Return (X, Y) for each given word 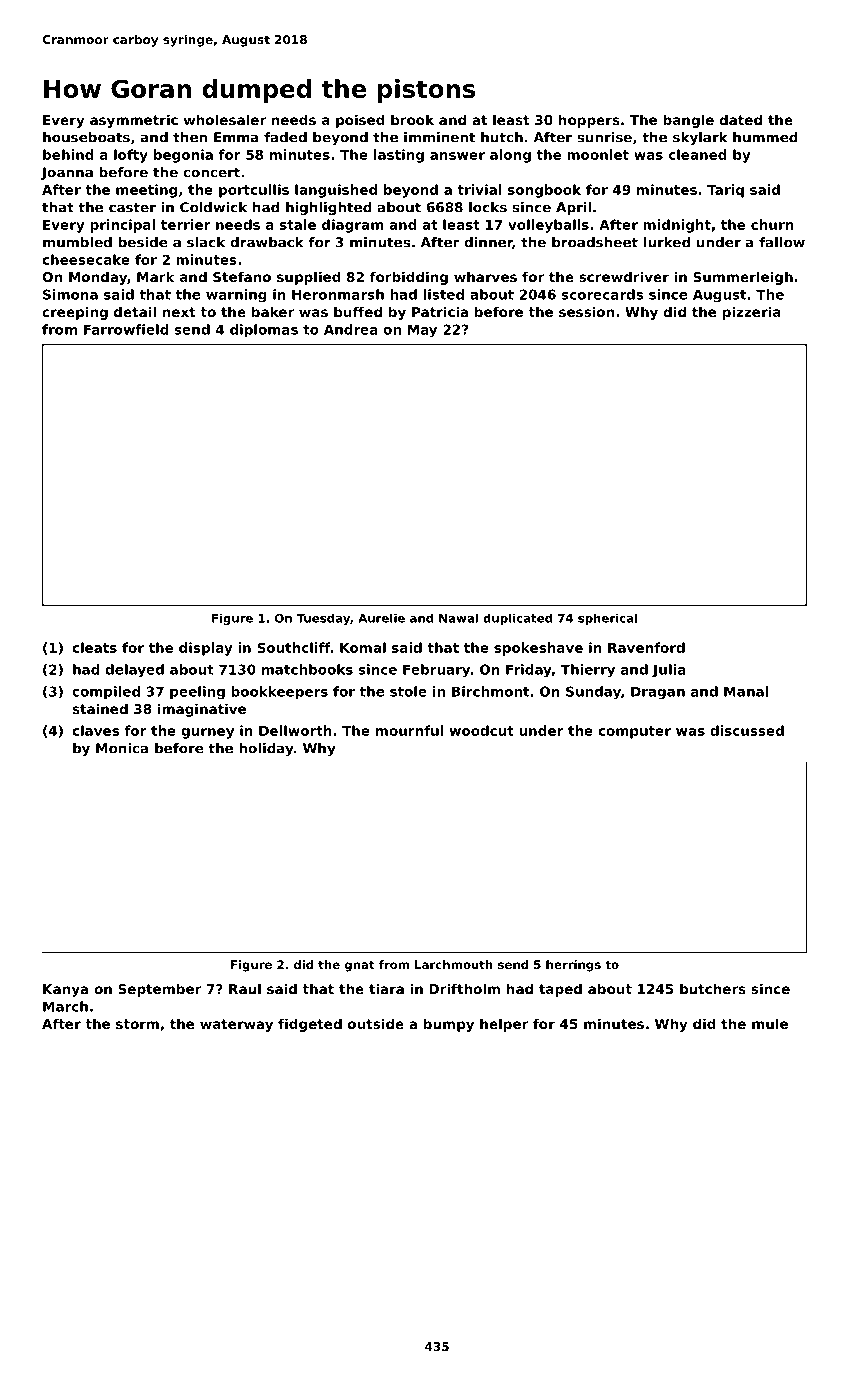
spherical (607, 619)
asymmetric (134, 121)
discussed (747, 730)
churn (772, 224)
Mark (156, 276)
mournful (410, 730)
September (160, 990)
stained (100, 708)
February (436, 671)
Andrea (351, 329)
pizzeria (752, 313)
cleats (94, 647)
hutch (502, 137)
